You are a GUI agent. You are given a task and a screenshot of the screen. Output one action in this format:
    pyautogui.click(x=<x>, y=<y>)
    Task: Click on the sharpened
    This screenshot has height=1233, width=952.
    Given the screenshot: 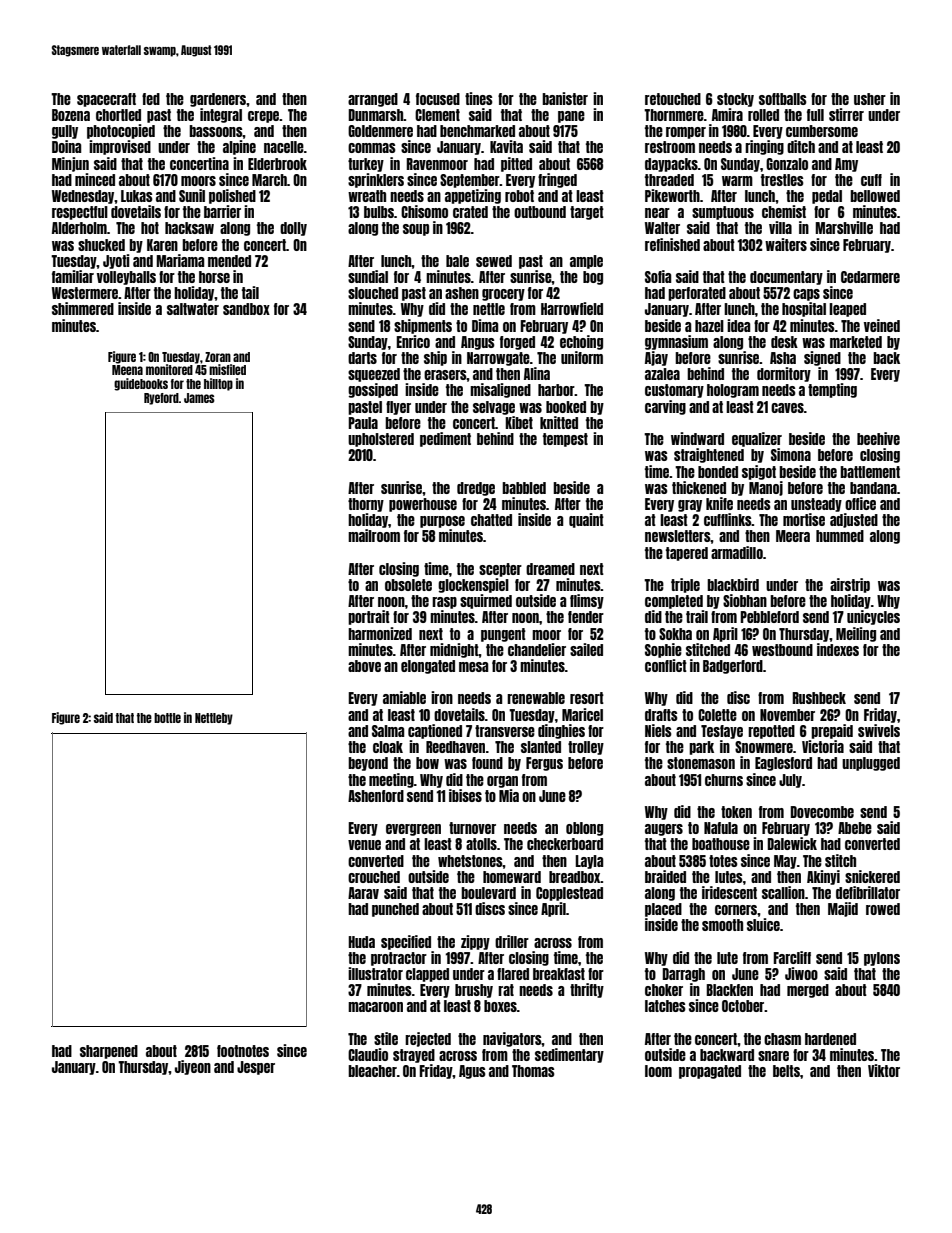 What is the action you would take?
    pyautogui.click(x=109, y=1052)
